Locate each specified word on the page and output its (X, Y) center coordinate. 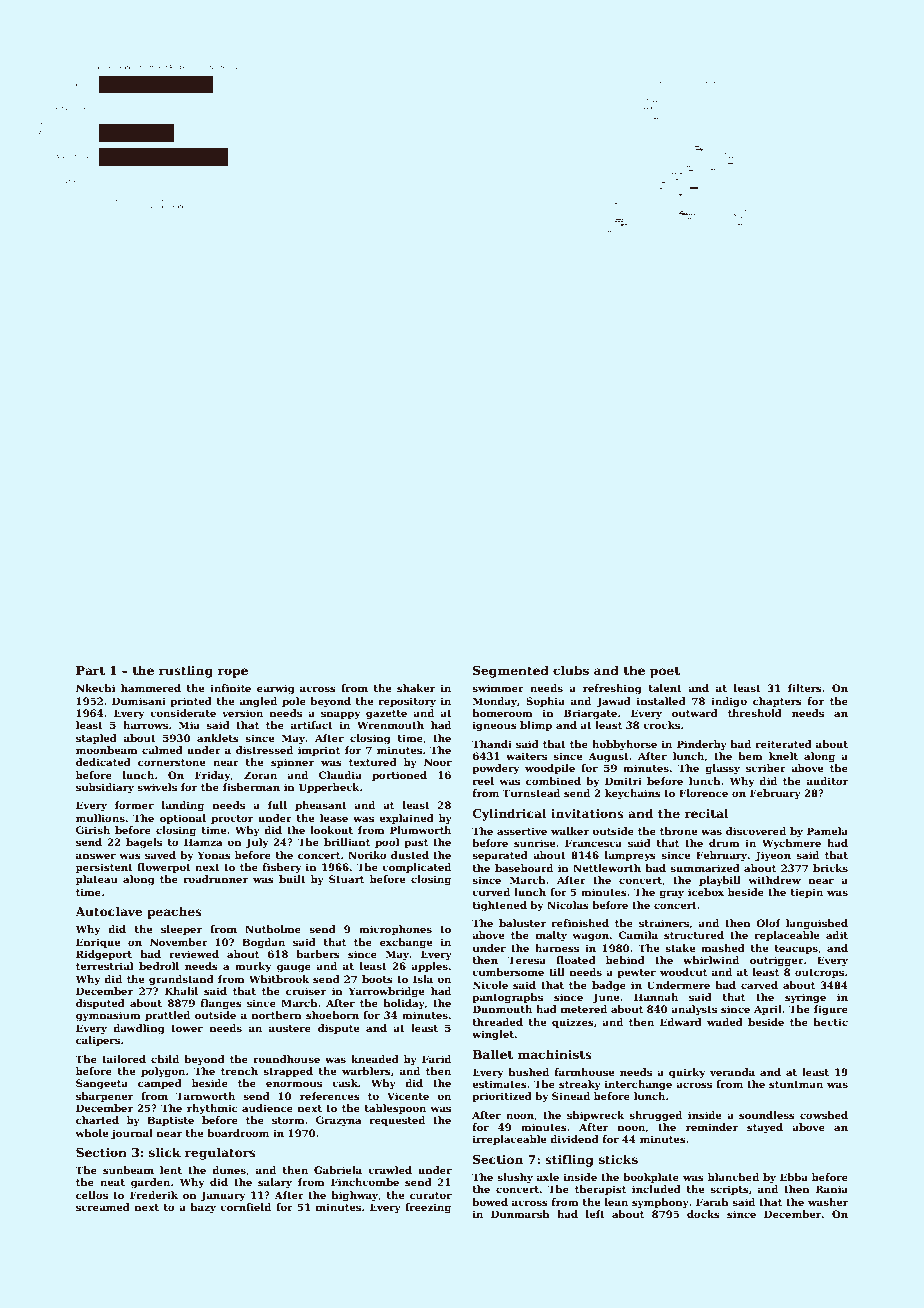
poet (665, 672)
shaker (416, 688)
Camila (638, 935)
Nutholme (273, 929)
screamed (103, 1207)
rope (233, 673)
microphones (395, 930)
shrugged (655, 1116)
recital (707, 813)
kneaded (375, 1059)
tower (187, 1028)
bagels (144, 843)
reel (483, 781)
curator (431, 1195)
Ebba (794, 1177)
